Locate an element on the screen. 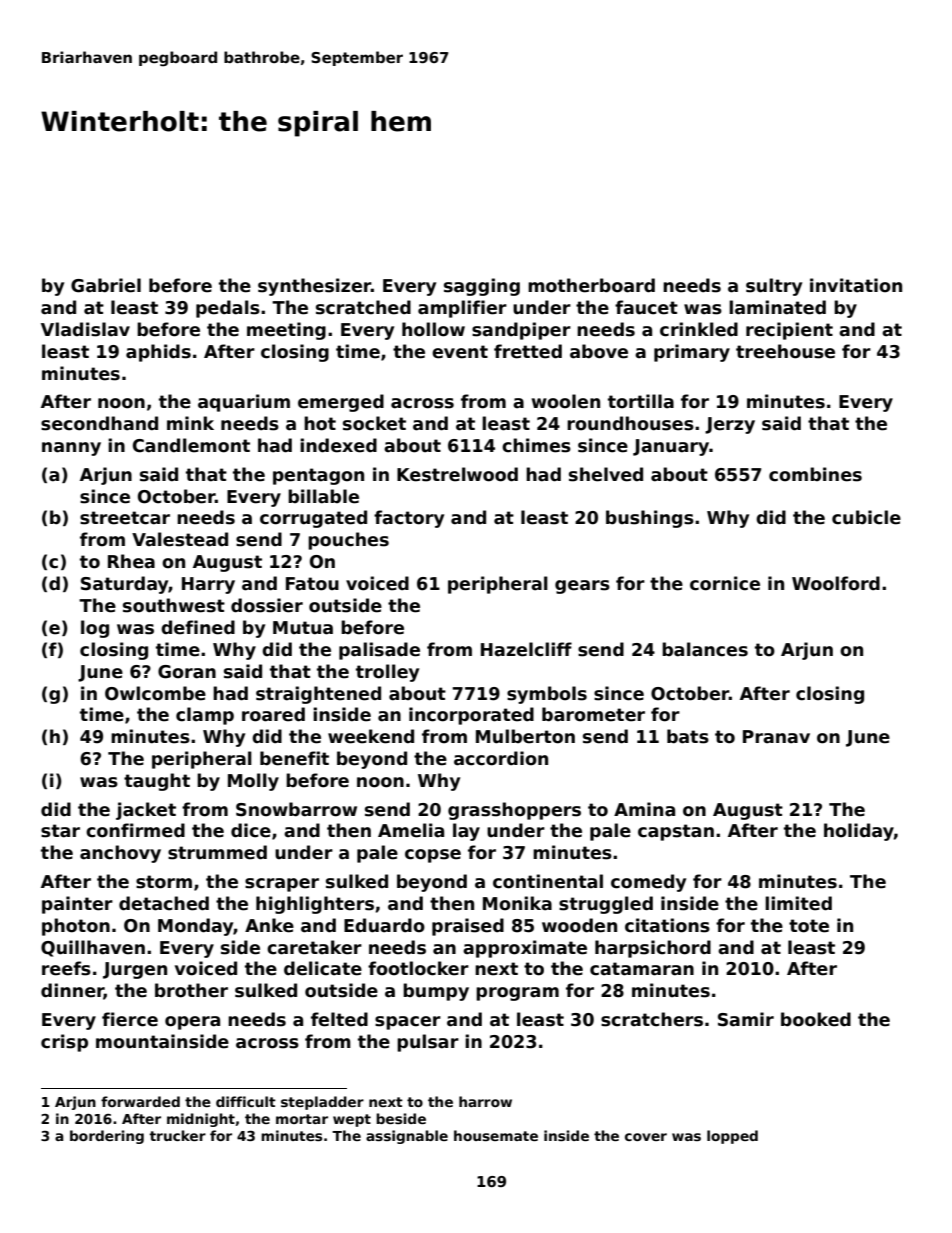  crisp is located at coordinates (64, 1043).
